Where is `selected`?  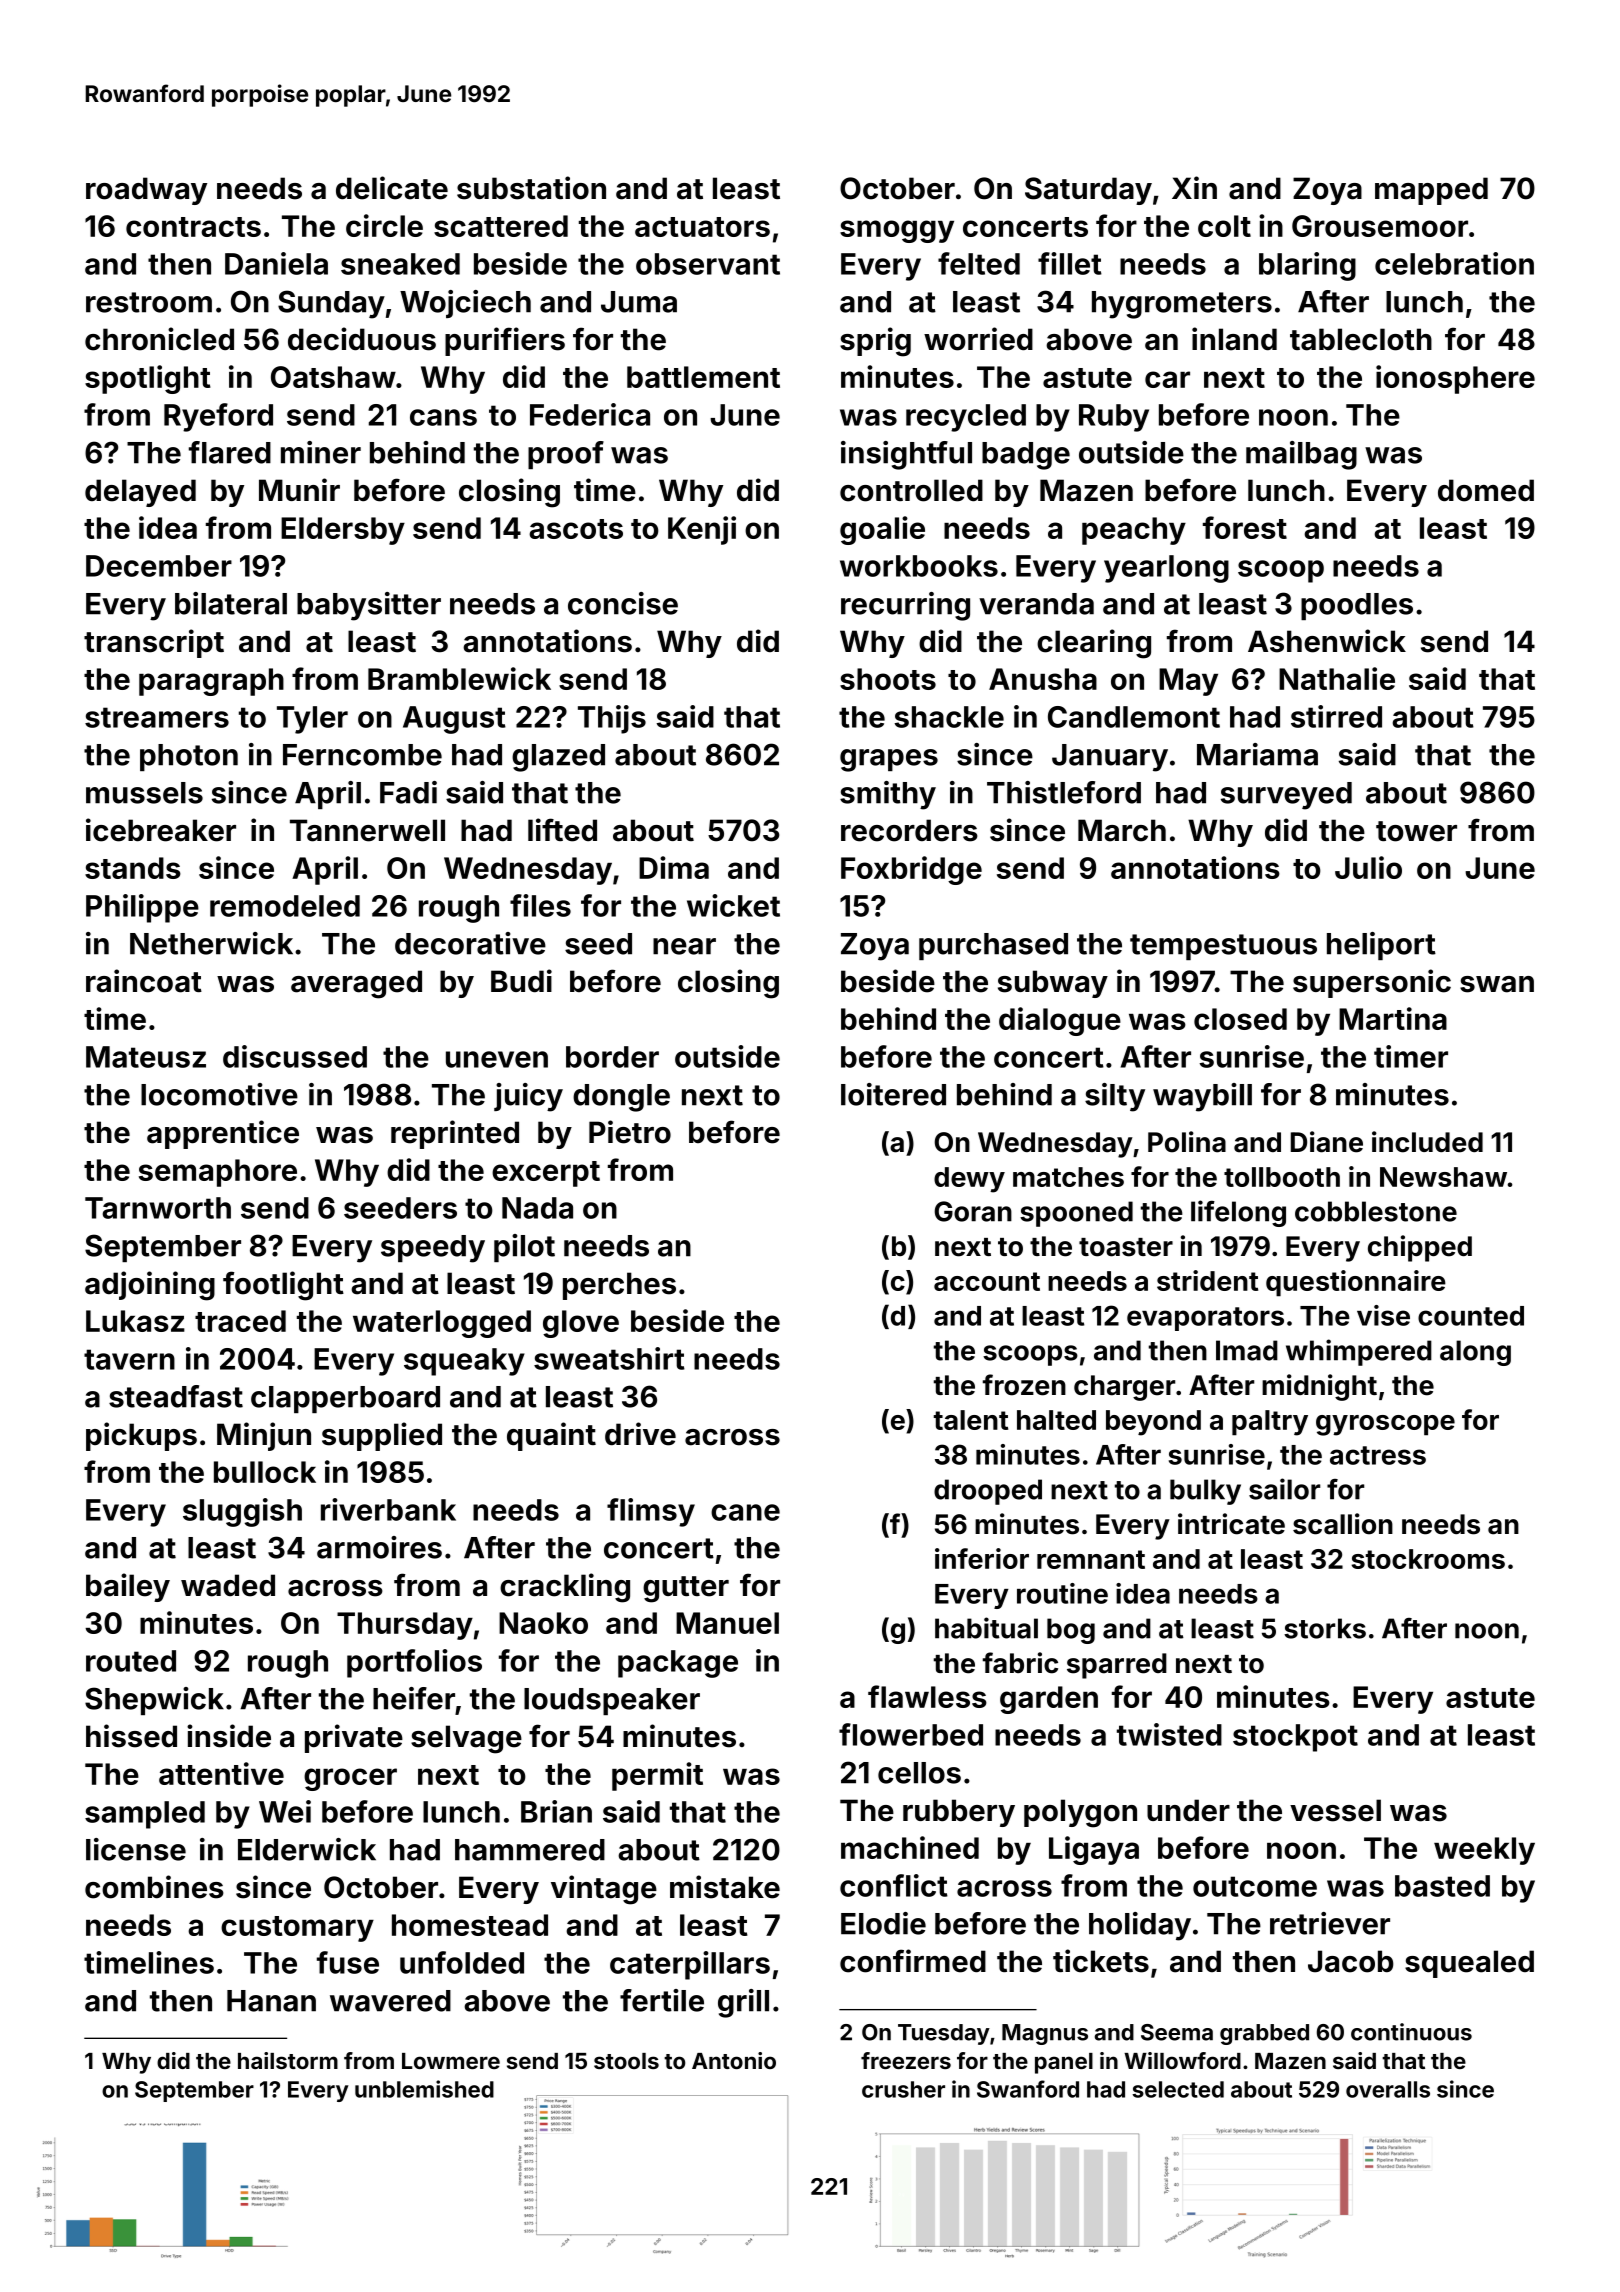 selected is located at coordinates (1178, 2089).
